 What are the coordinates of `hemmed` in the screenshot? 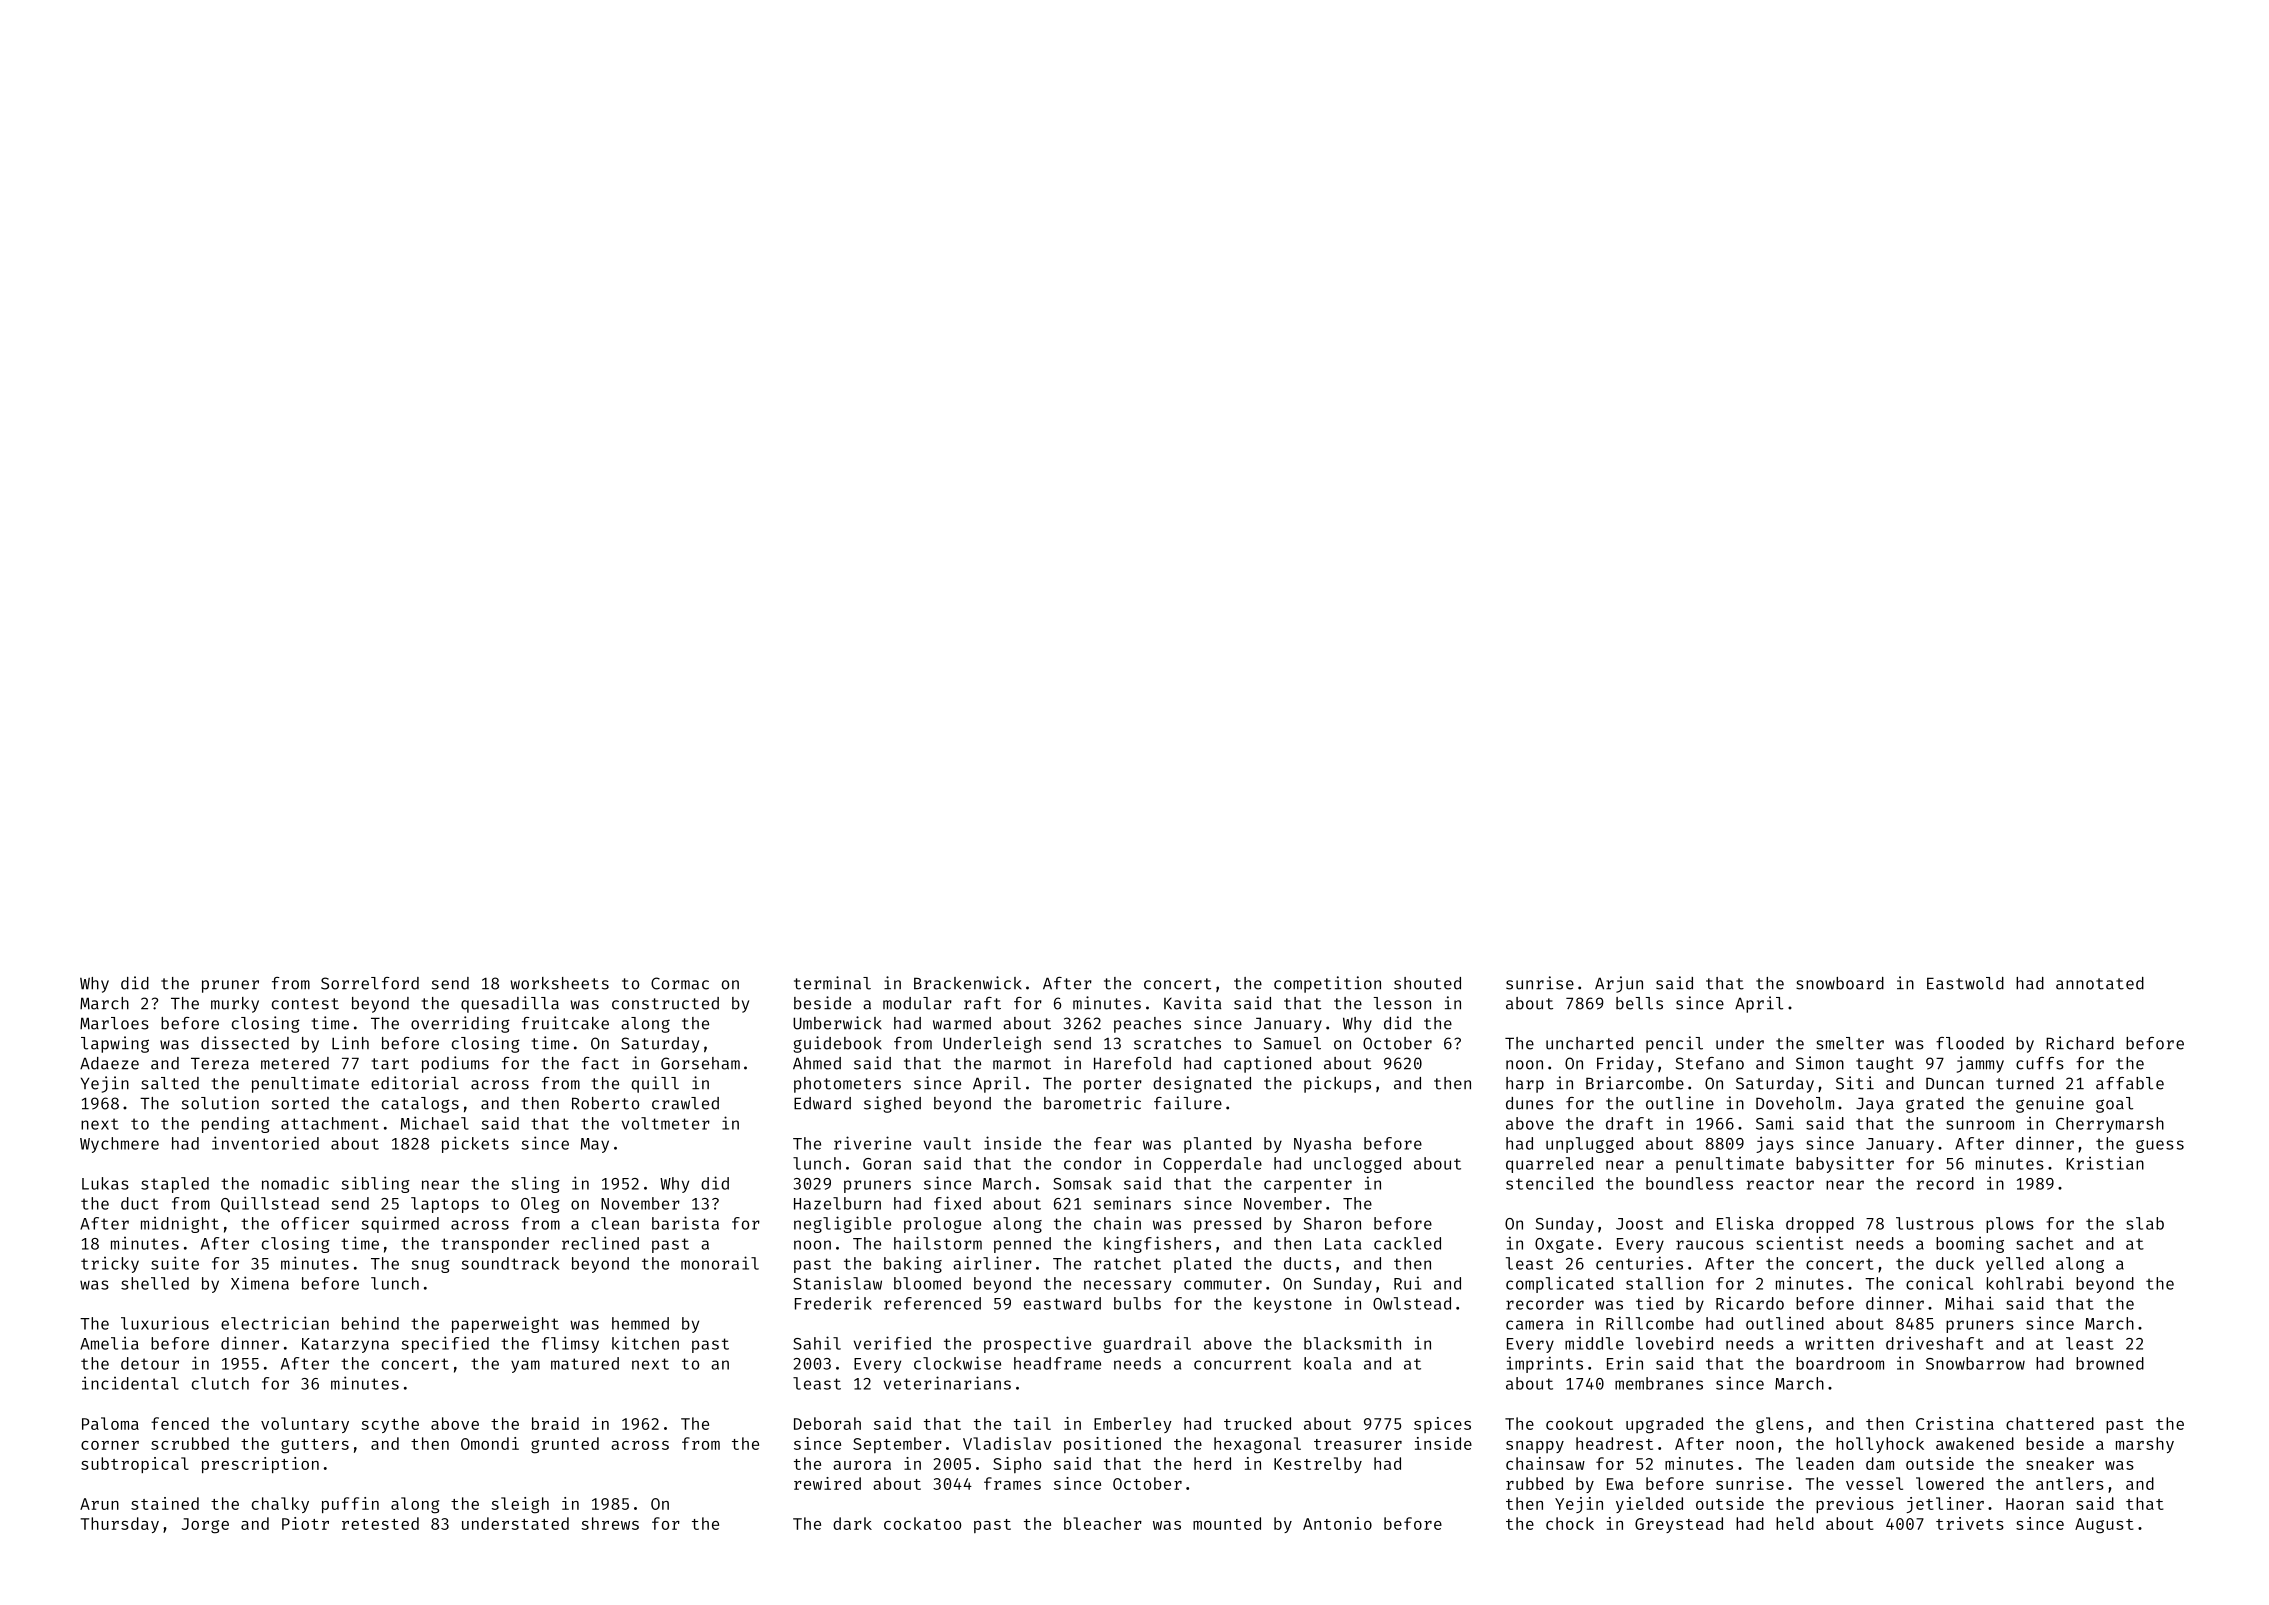 It's located at (640, 1323).
